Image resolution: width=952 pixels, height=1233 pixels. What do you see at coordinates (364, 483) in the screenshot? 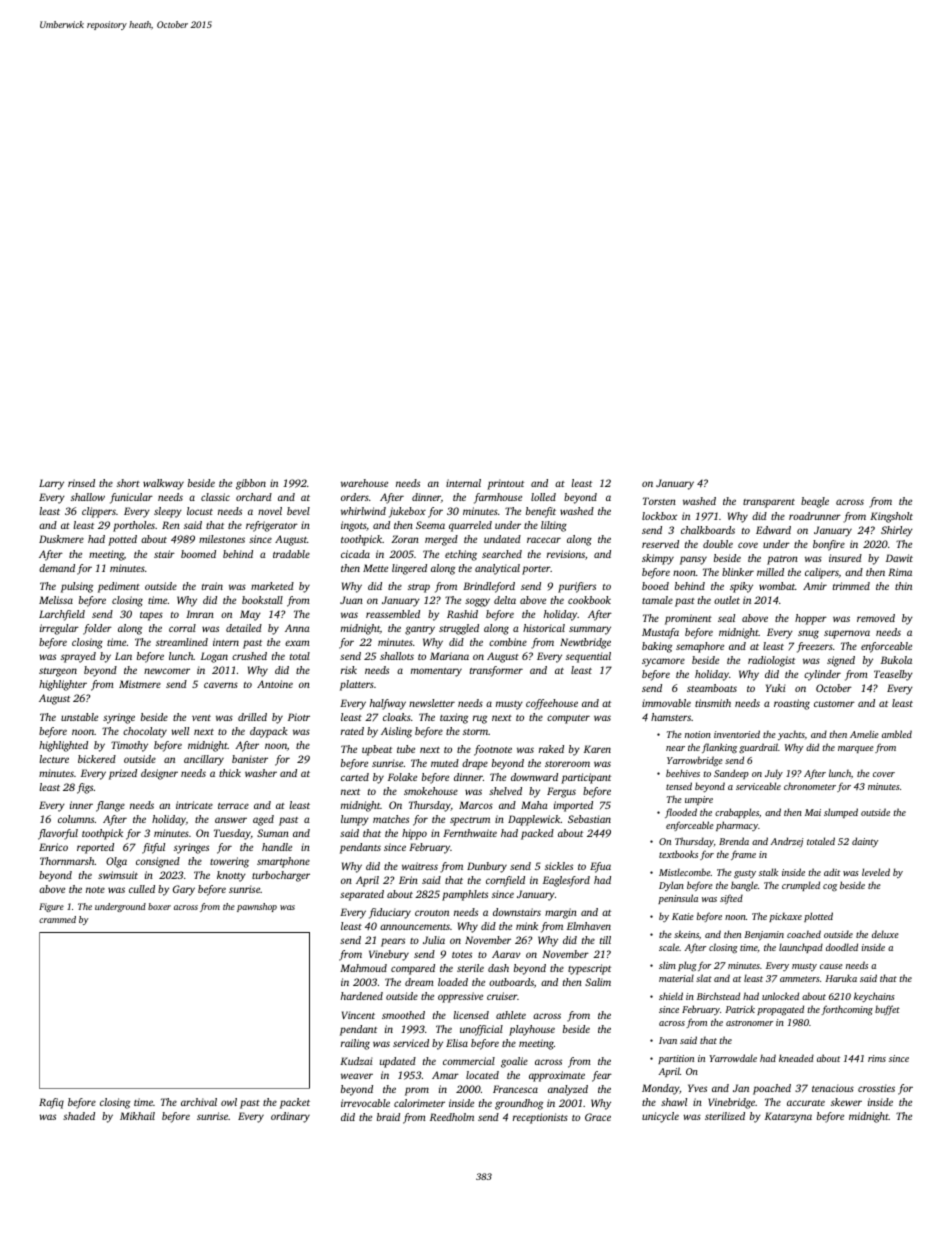
I see `warehouse` at bounding box center [364, 483].
